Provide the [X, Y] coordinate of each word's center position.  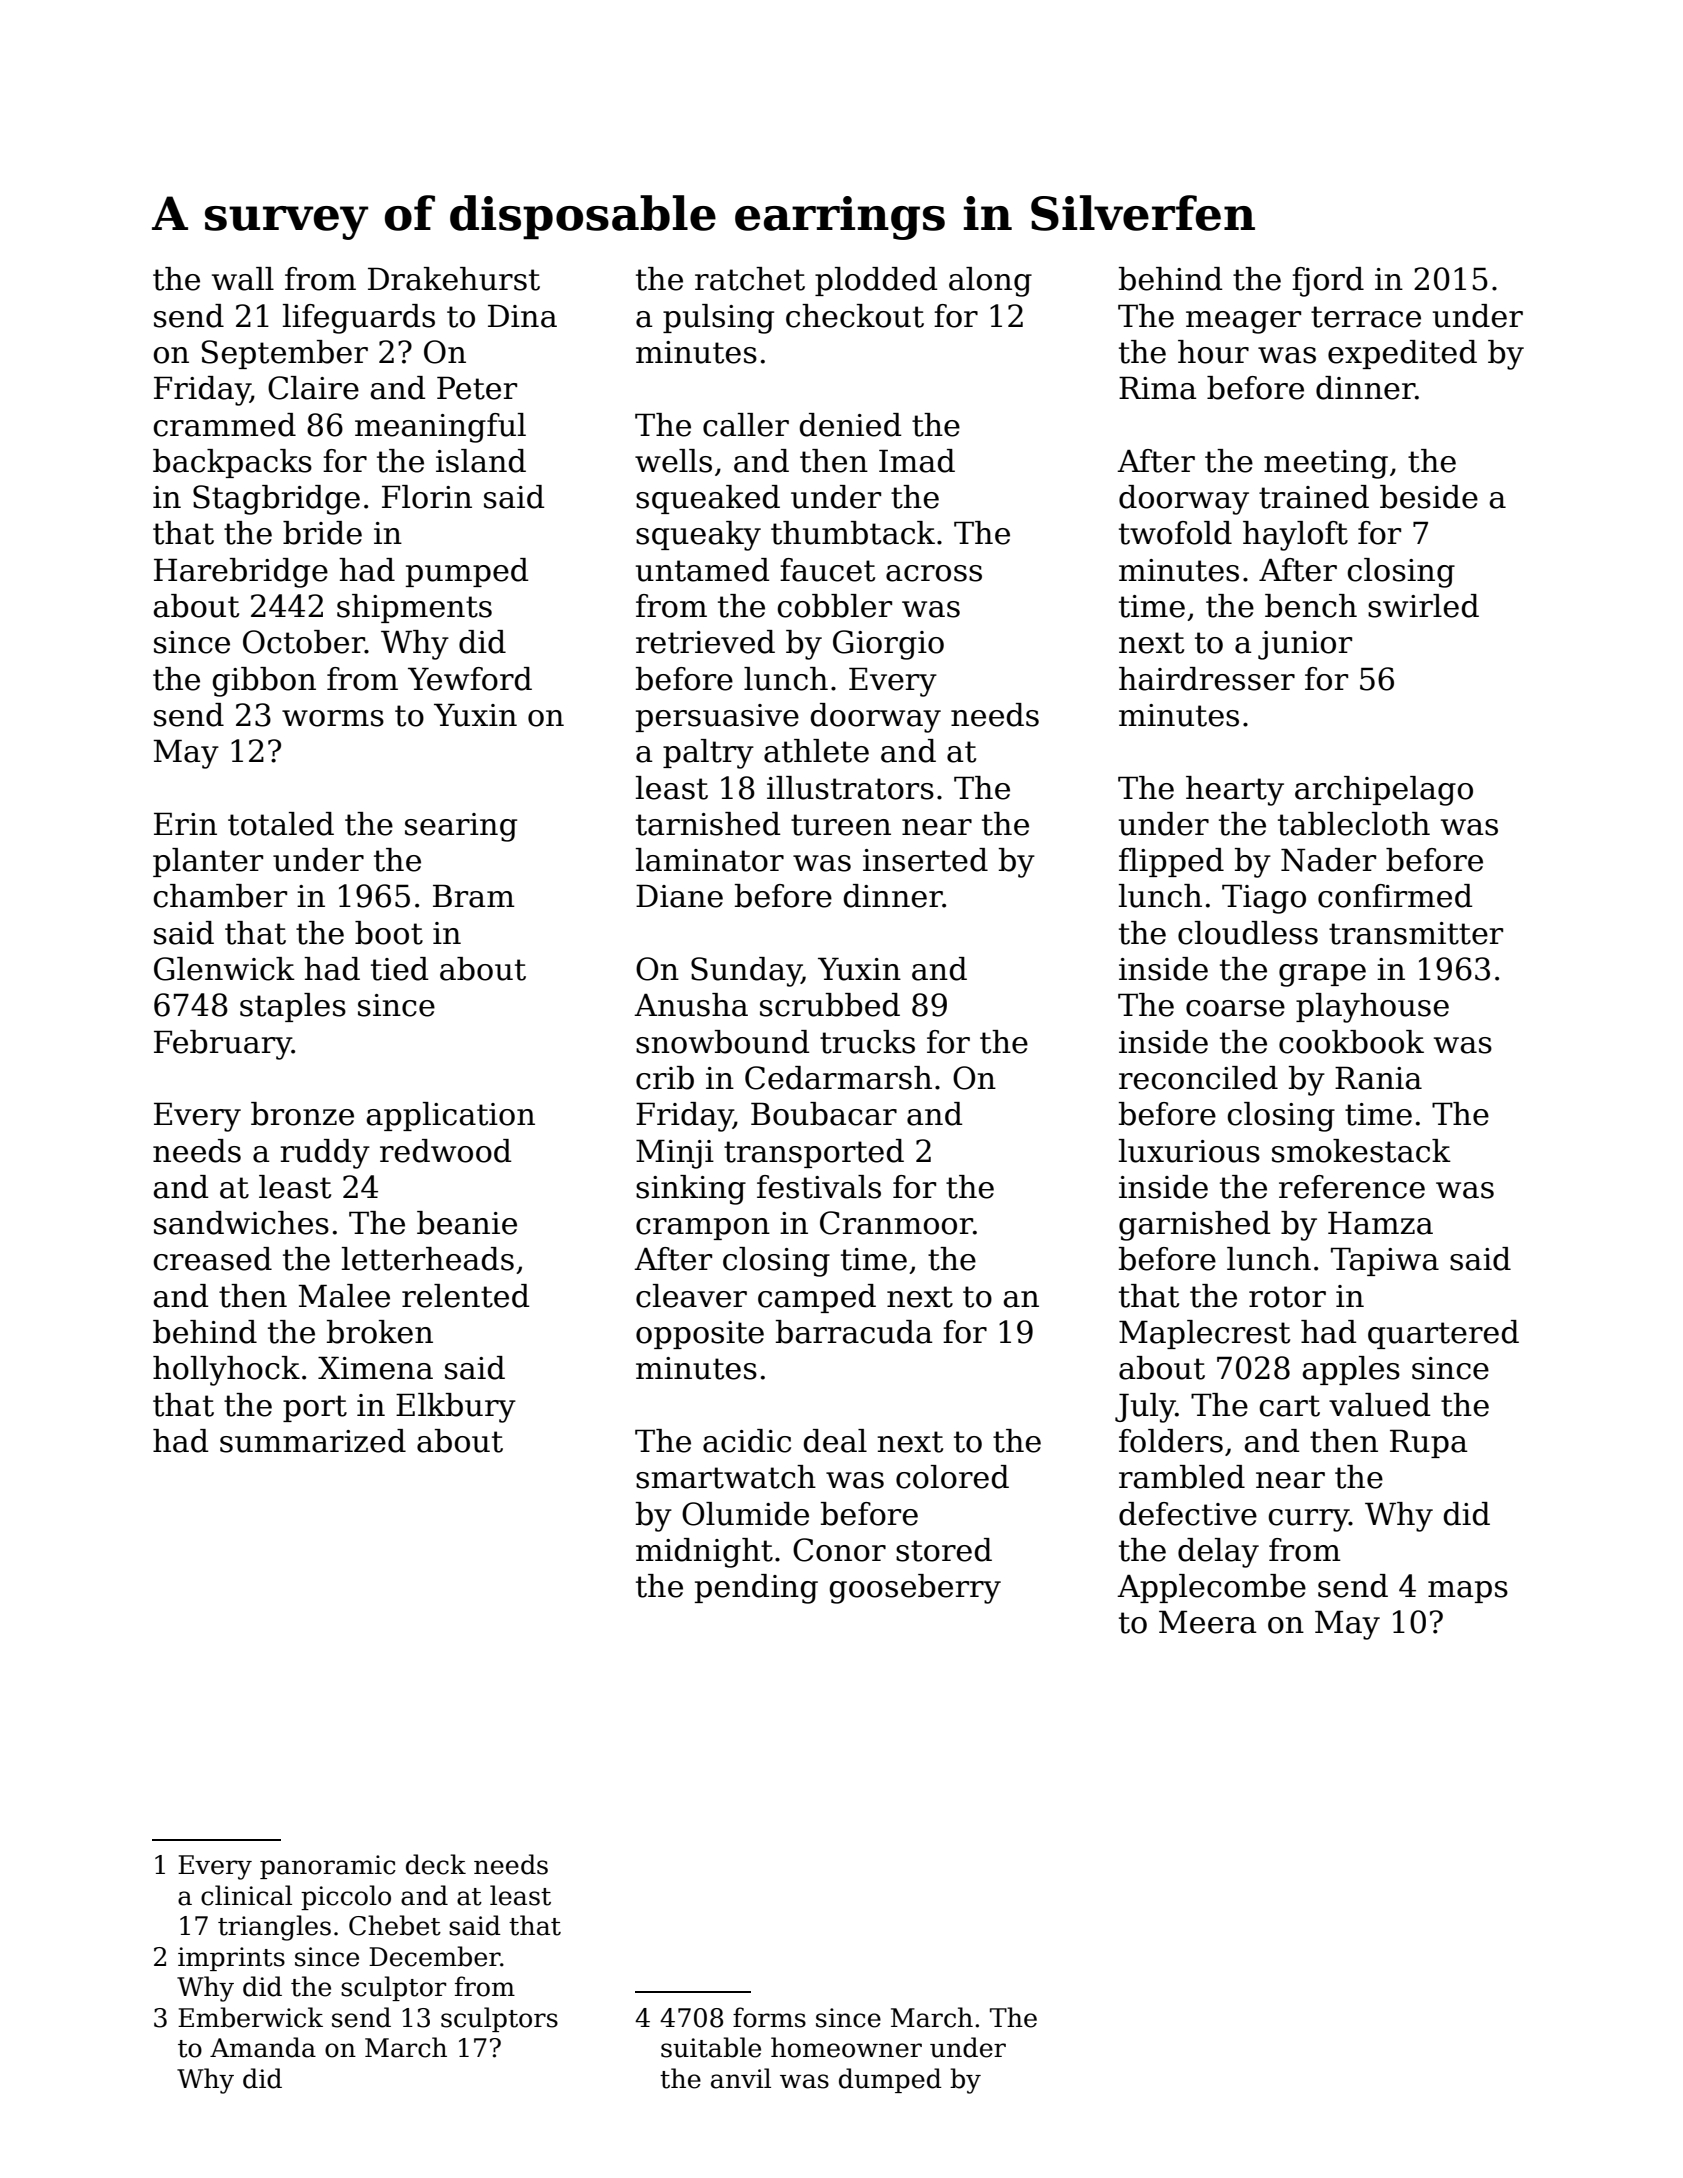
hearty [1235, 791]
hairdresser [1207, 679]
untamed [703, 570]
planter [208, 862]
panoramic [328, 1867]
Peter [477, 388]
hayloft [1295, 536]
